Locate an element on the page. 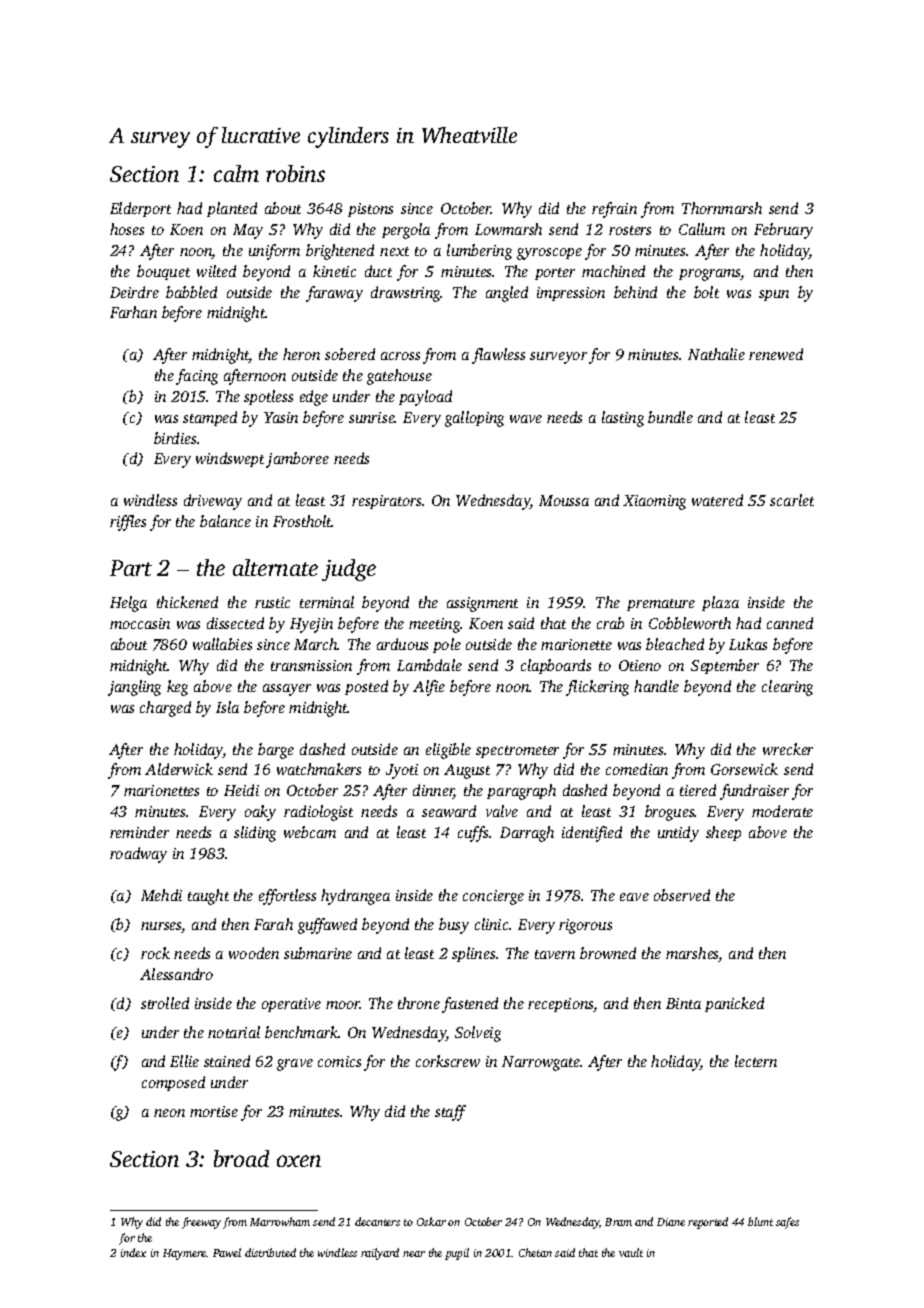  Moussa is located at coordinates (564, 500).
